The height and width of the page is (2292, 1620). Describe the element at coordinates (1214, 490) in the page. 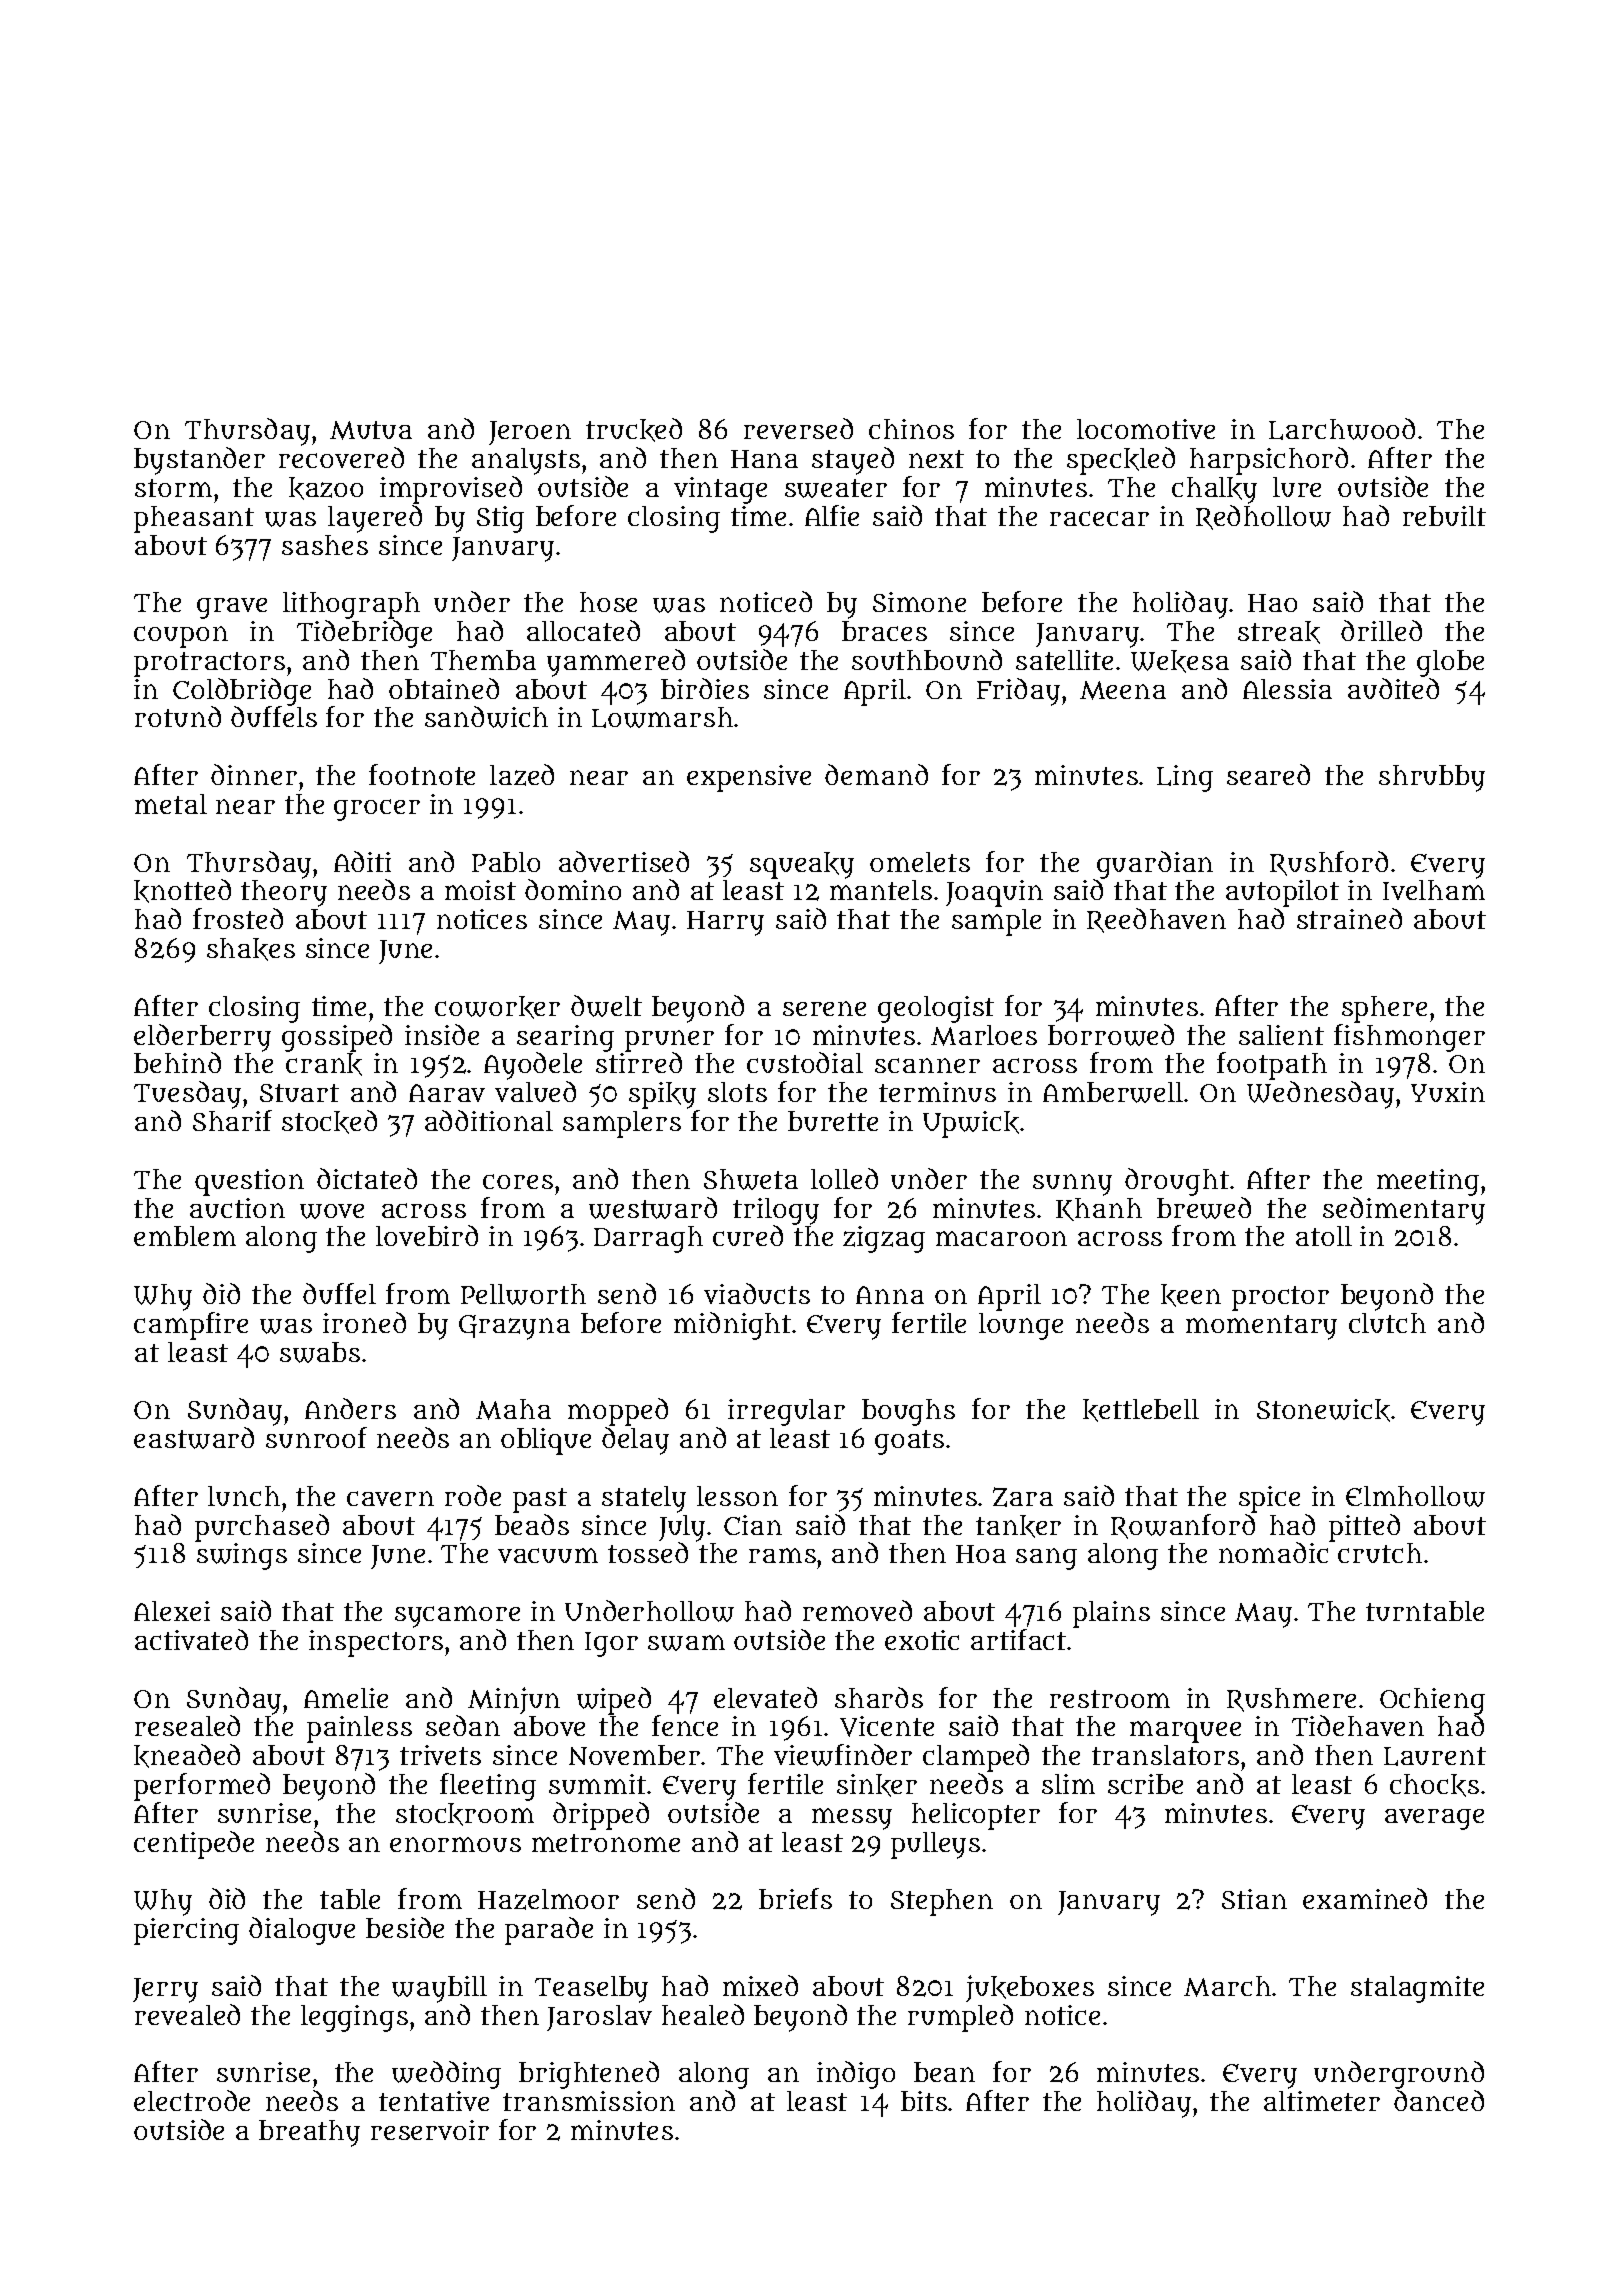

I see `chalky` at that location.
